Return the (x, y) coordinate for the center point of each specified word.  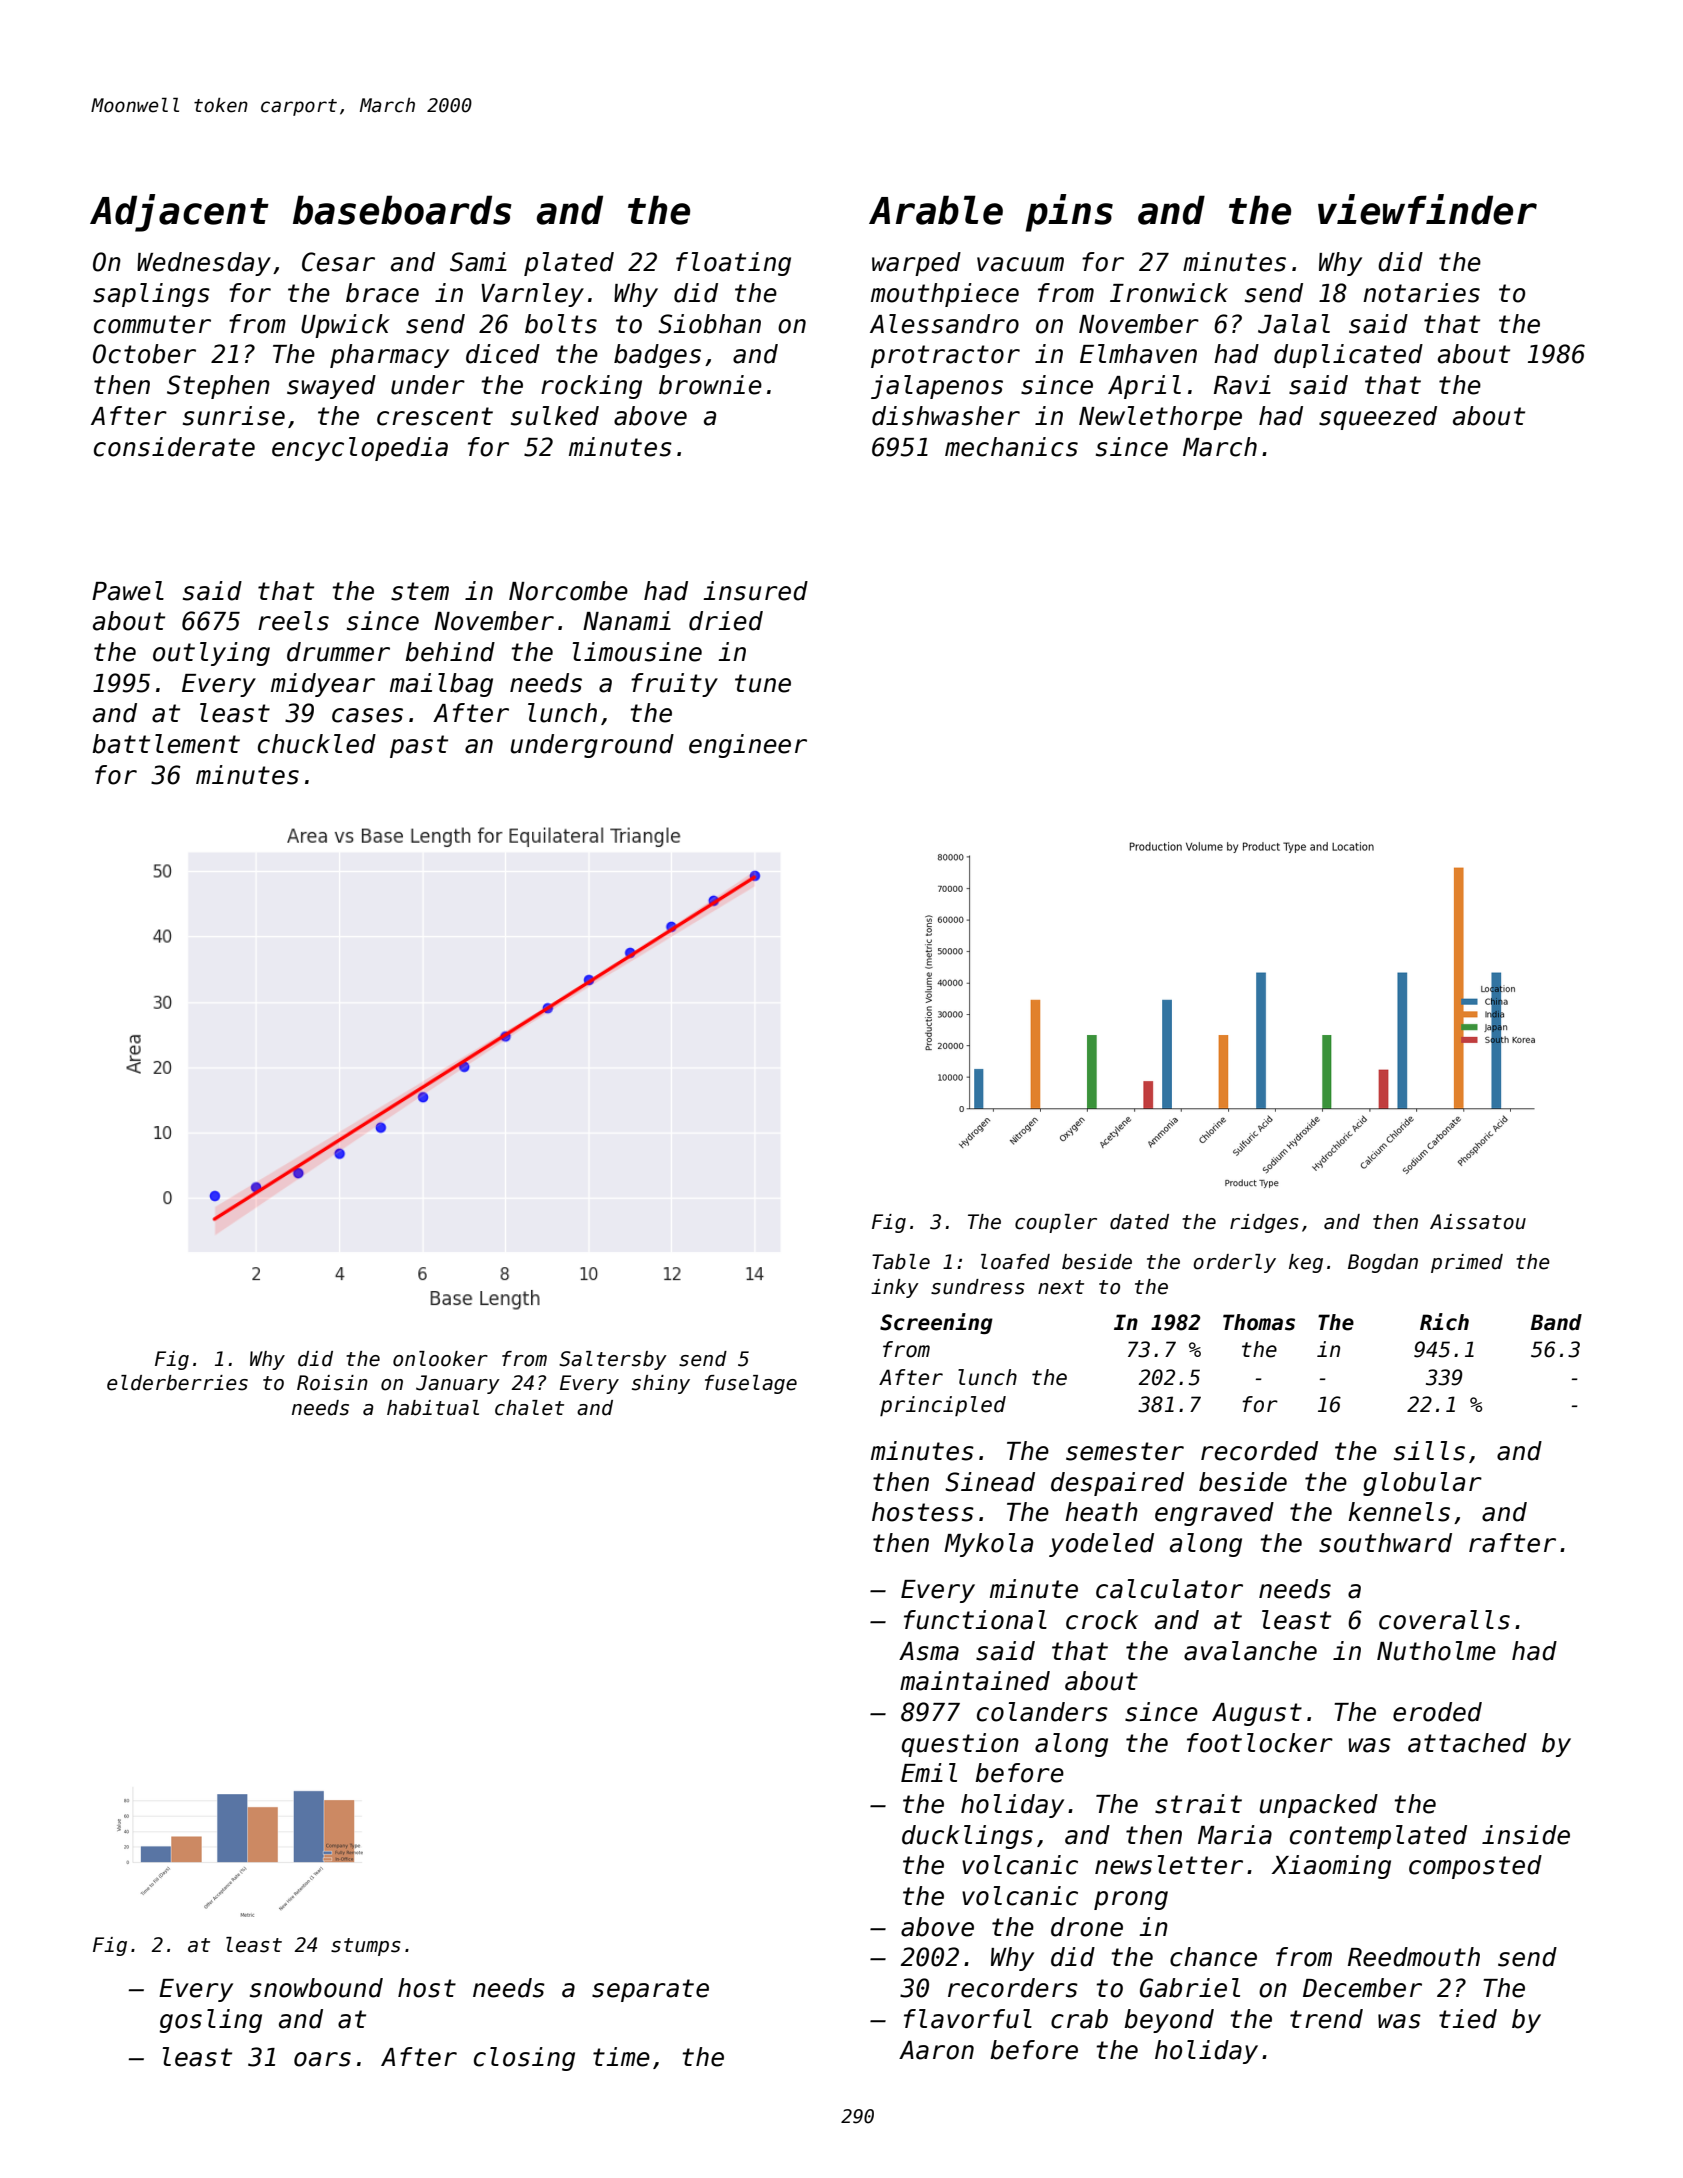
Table (901, 1262)
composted (1475, 1867)
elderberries (177, 1383)
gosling (211, 2021)
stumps (366, 1947)
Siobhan (709, 324)
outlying (211, 654)
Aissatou (1478, 1222)
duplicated (1348, 356)
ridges (1264, 1223)
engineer (748, 746)
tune (763, 683)
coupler (1056, 1223)
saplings (151, 295)
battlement (166, 744)
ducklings (967, 1837)
